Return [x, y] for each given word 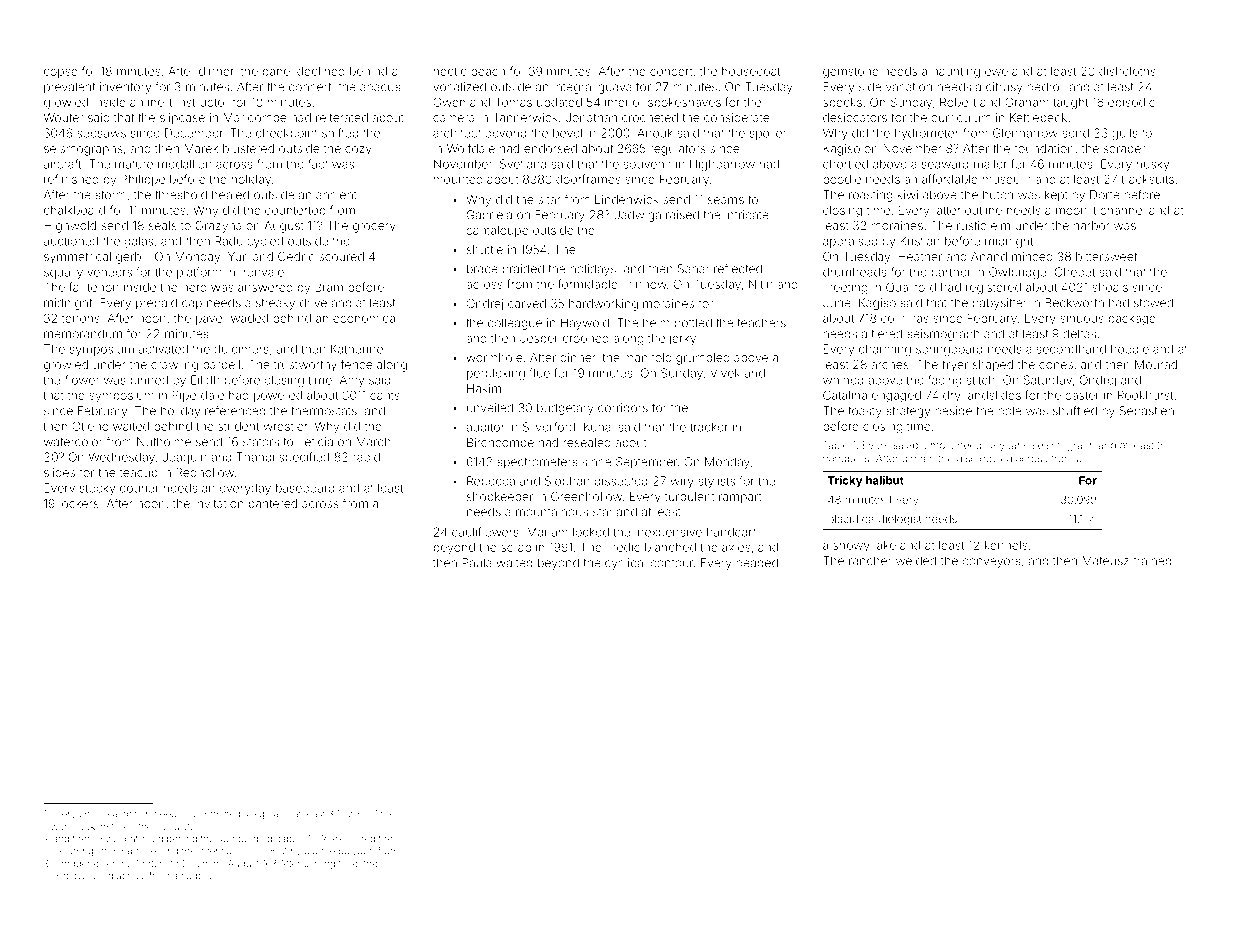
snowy [851, 548]
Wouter [63, 117]
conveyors [992, 563]
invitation [219, 503]
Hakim [484, 388]
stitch [981, 380]
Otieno [90, 426]
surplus [198, 876]
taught [1070, 104]
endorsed [550, 148]
